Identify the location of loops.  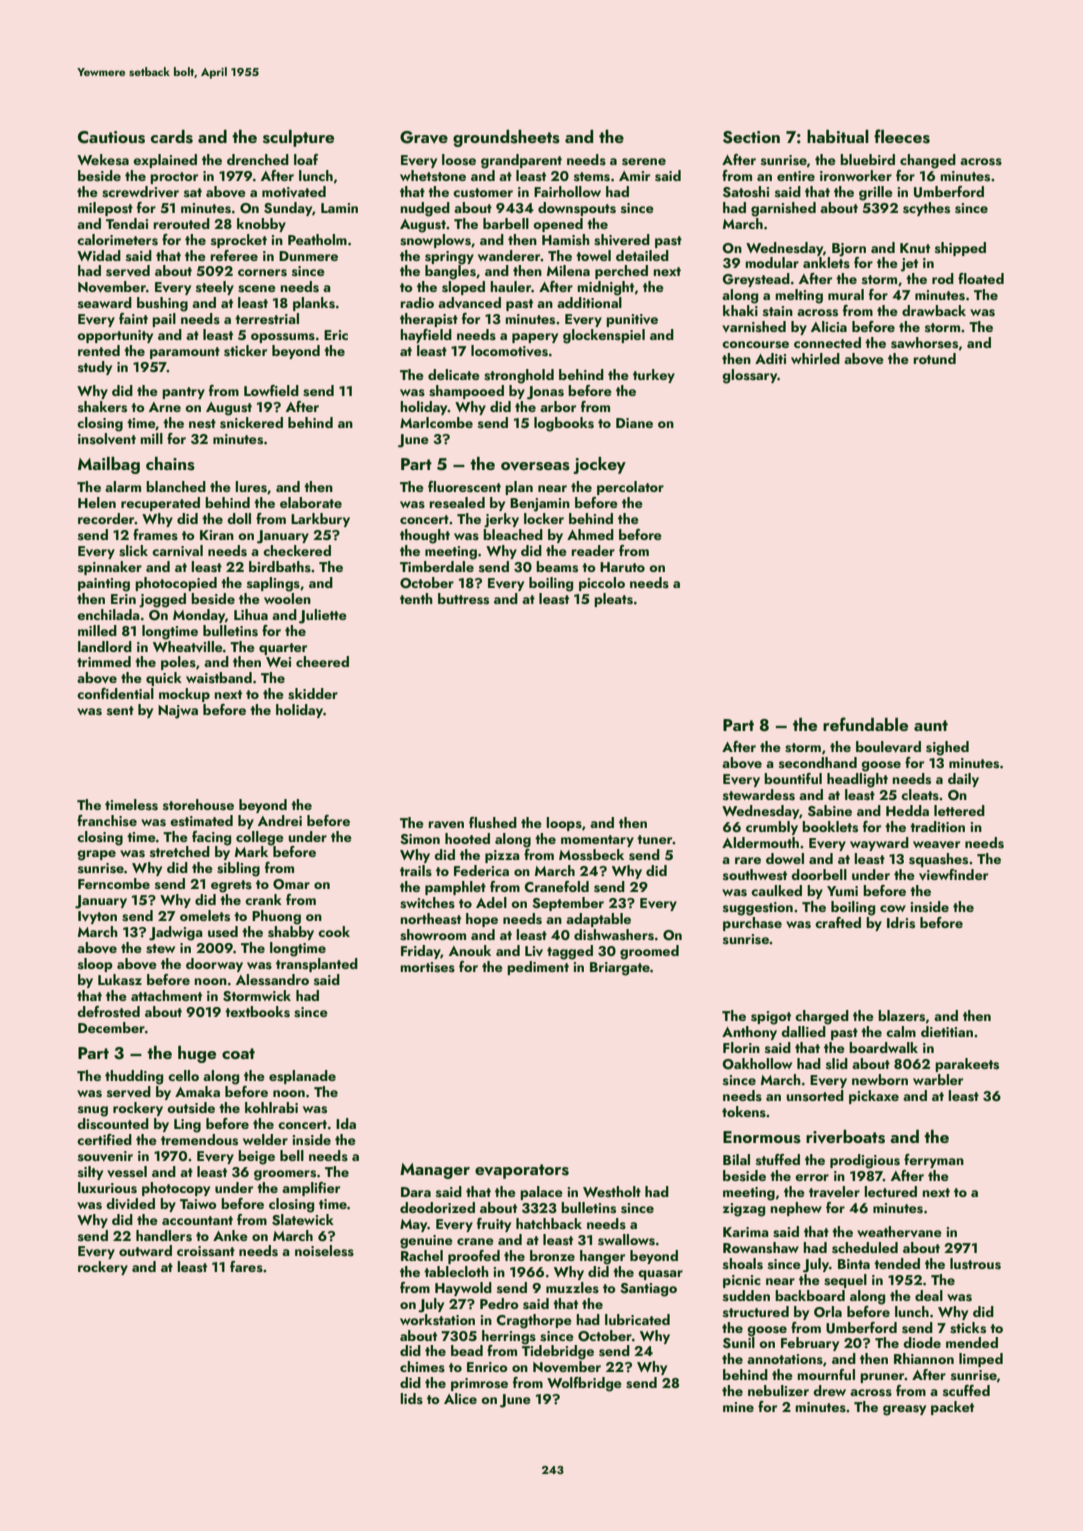
(564, 824).
